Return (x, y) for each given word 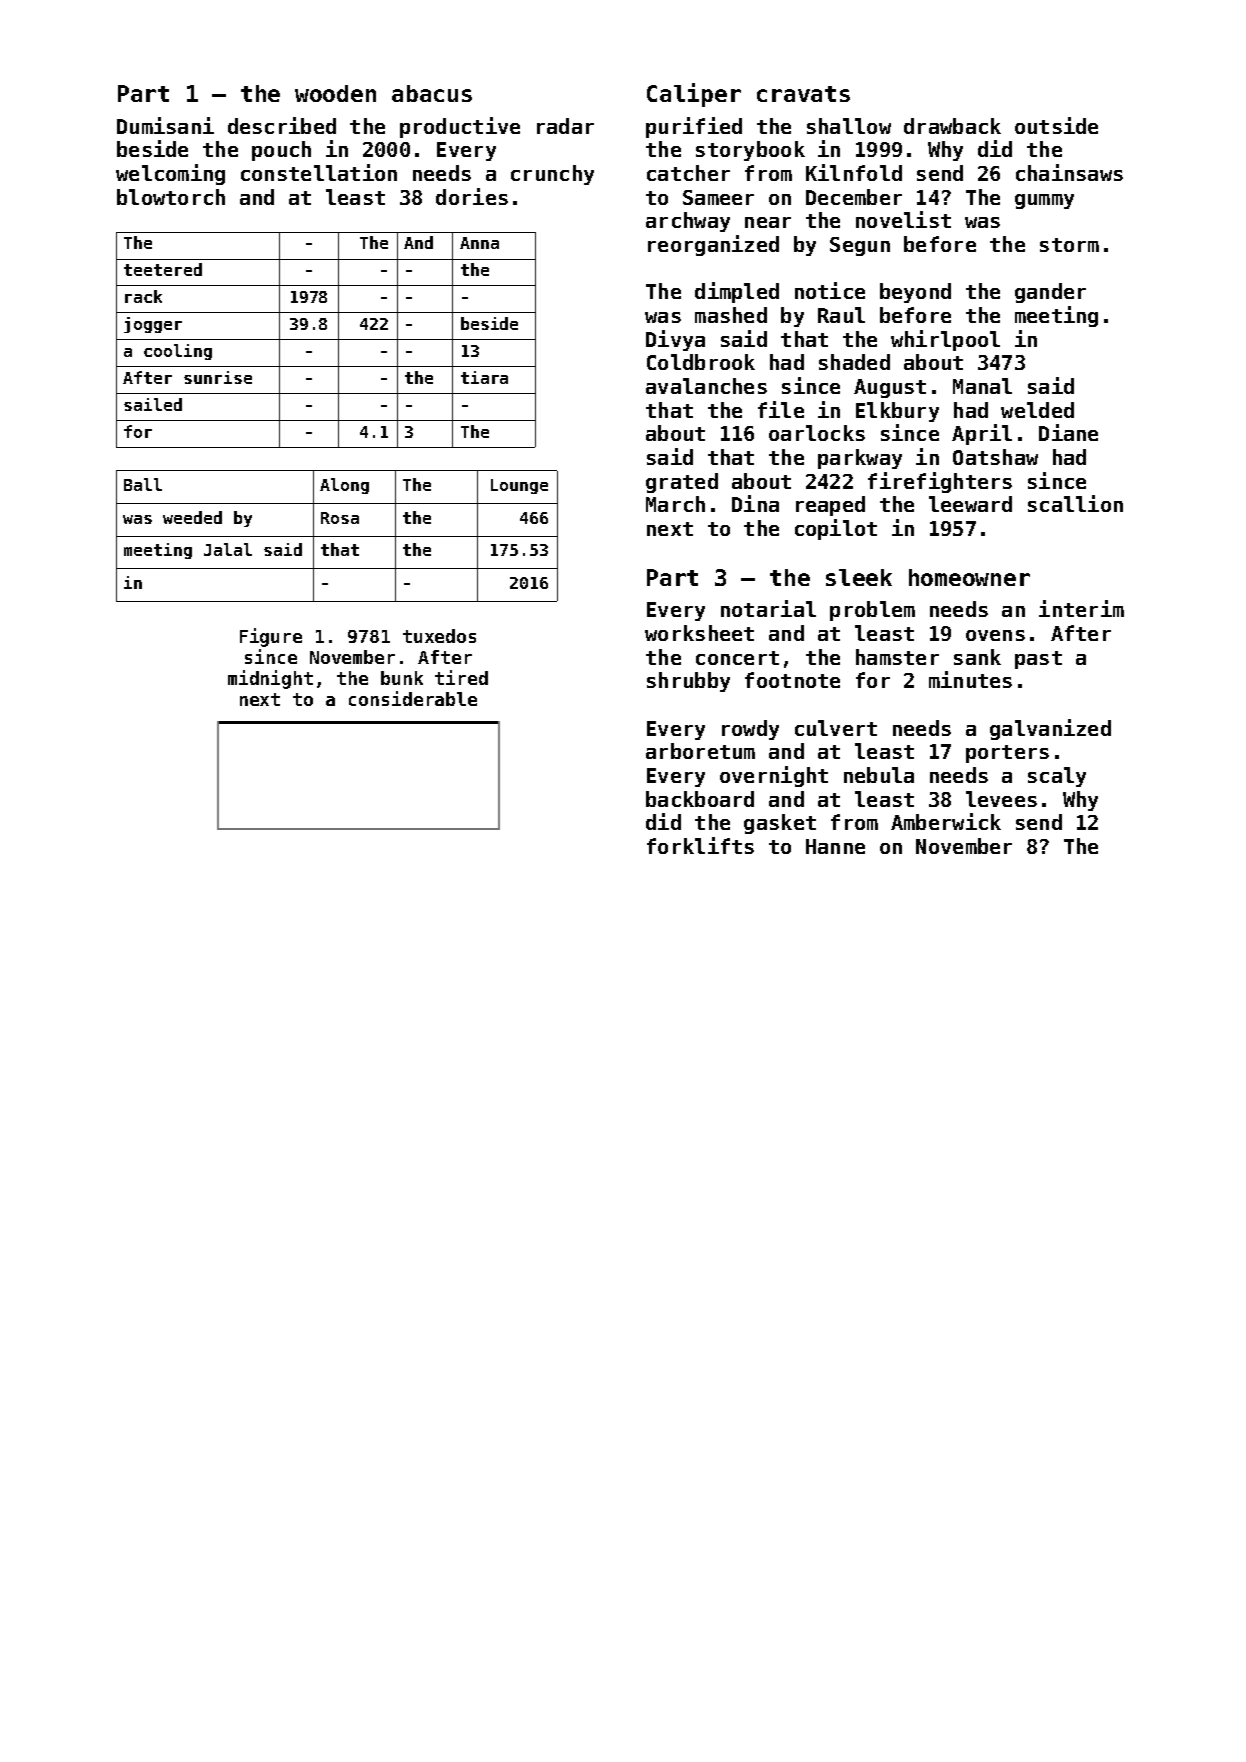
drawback (952, 126)
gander (1050, 293)
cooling (178, 352)
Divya (675, 340)
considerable (413, 698)
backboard (700, 799)
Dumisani (165, 125)
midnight (270, 679)
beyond (915, 293)
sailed (153, 404)
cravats (803, 94)
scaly (1057, 777)
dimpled (737, 292)
